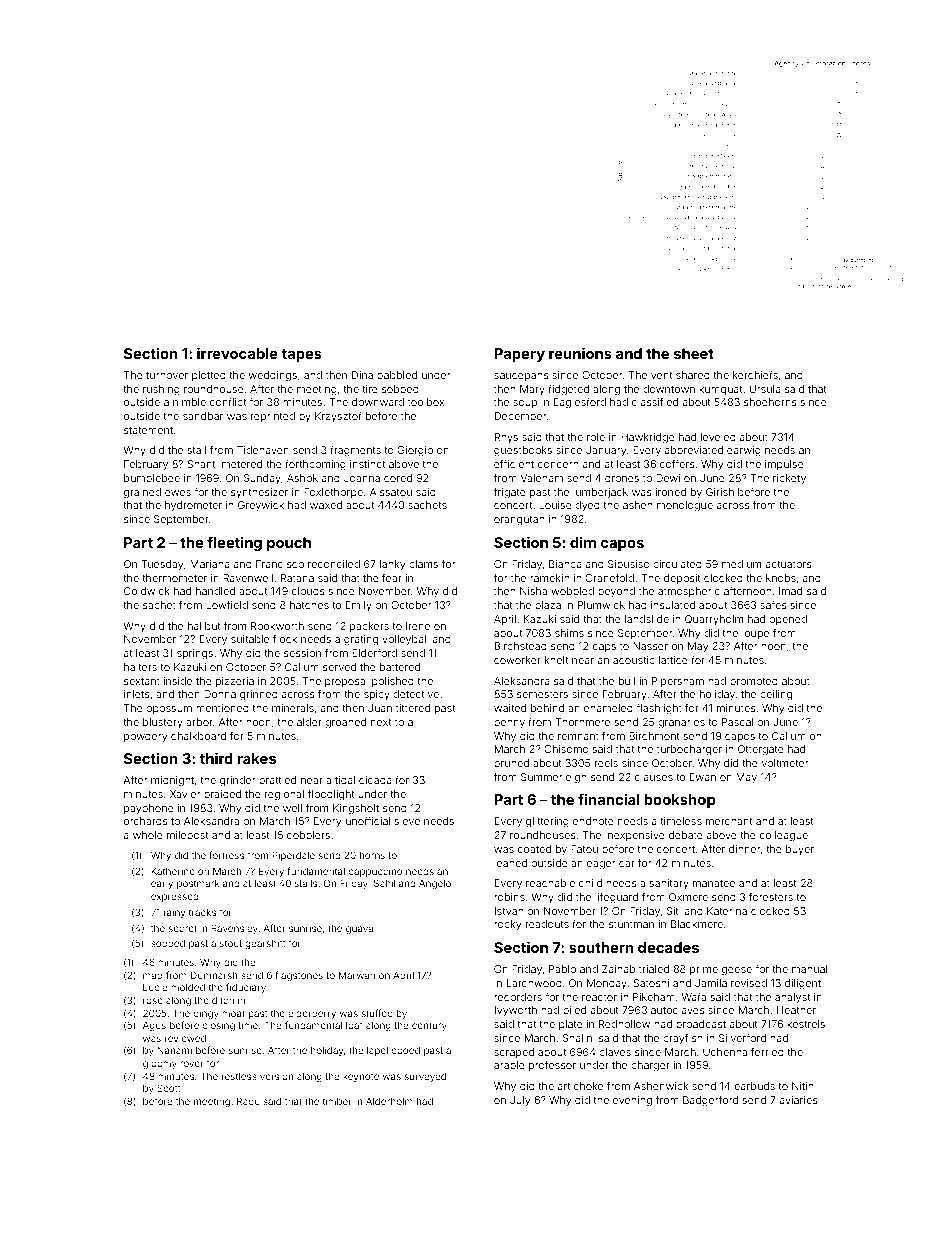 Image resolution: width=952 pixels, height=1233 pixels. Describe the element at coordinates (309, 605) in the screenshot. I see `hatches` at that location.
